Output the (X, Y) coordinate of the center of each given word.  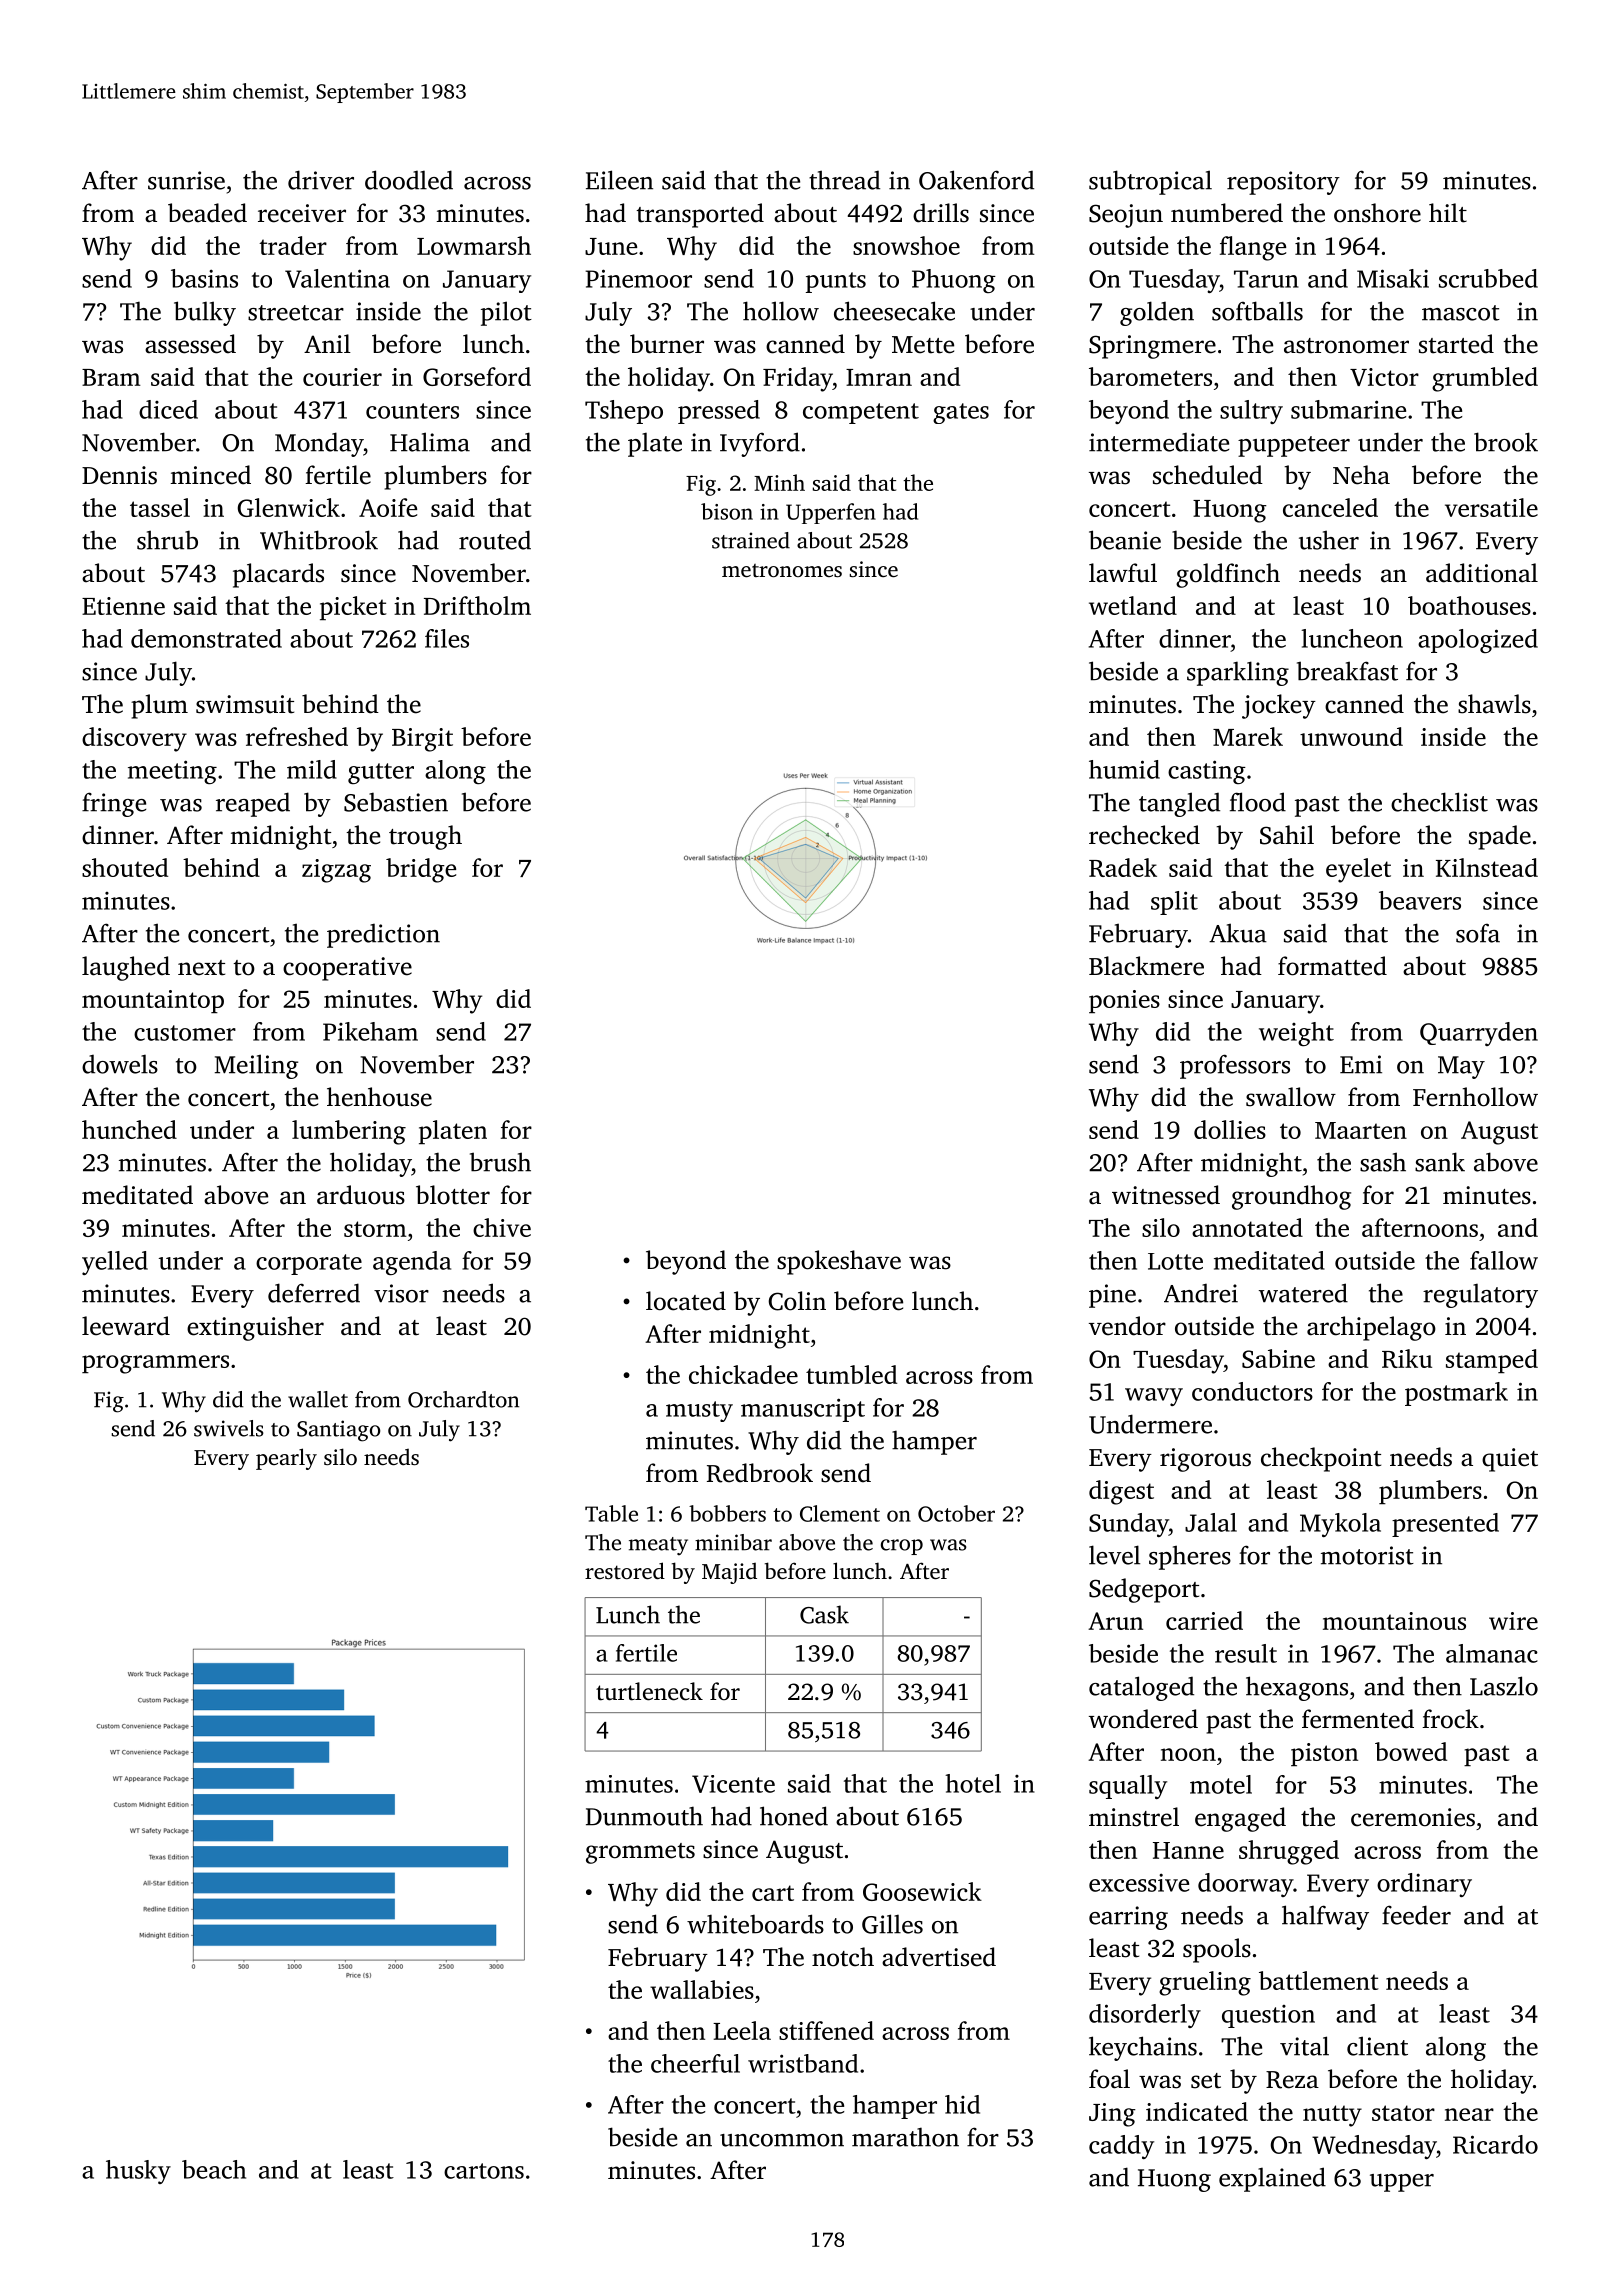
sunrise (186, 180)
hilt (1448, 213)
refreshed (297, 736)
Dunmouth (644, 1816)
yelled (115, 1263)
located (686, 1301)
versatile (1491, 507)
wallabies (702, 1989)
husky (138, 2172)
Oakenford (976, 180)
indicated (1197, 2111)
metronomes (782, 570)
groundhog (1291, 1197)
